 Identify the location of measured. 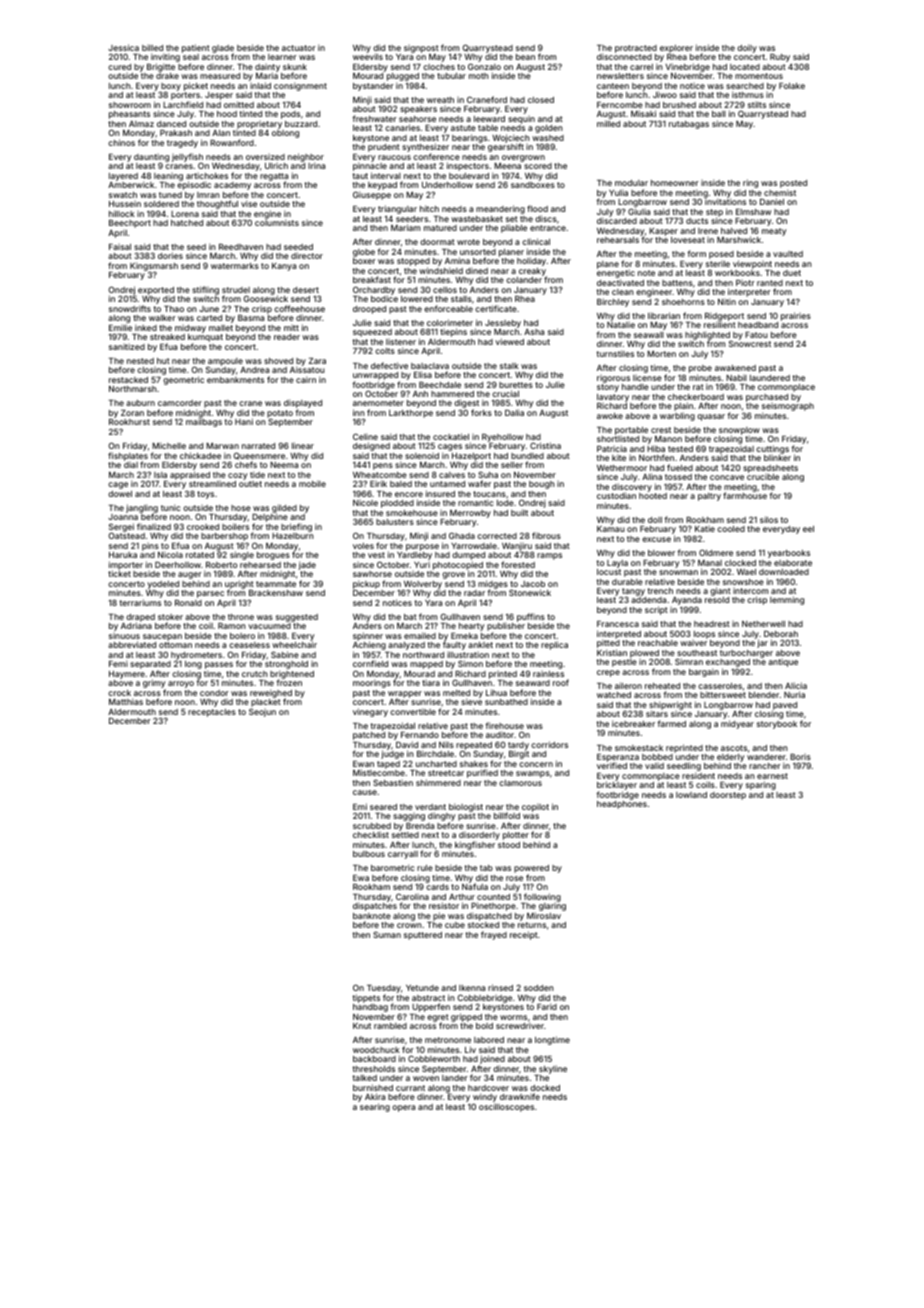
(220, 76).
